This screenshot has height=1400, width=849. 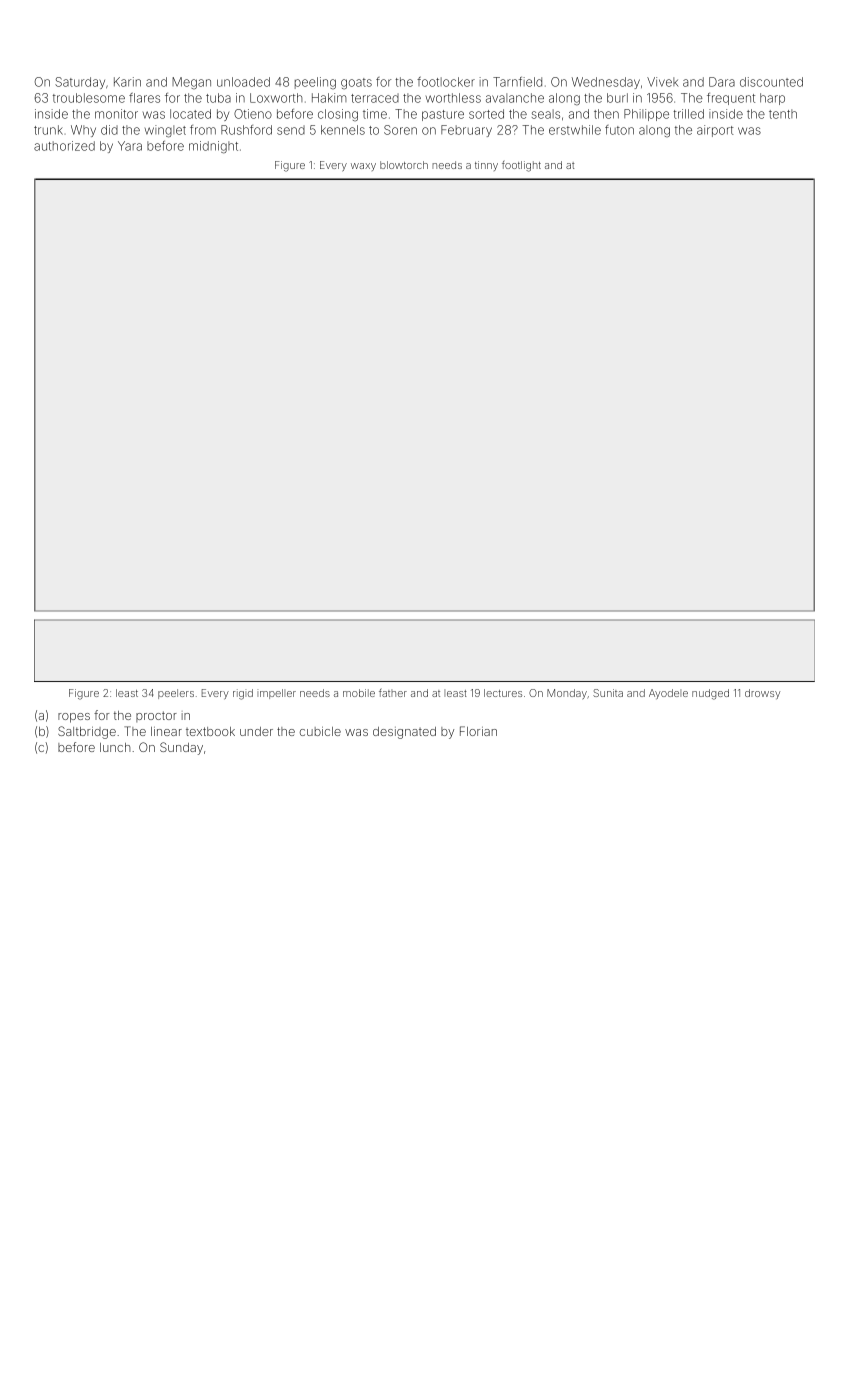 What do you see at coordinates (722, 82) in the screenshot?
I see `Dara` at bounding box center [722, 82].
